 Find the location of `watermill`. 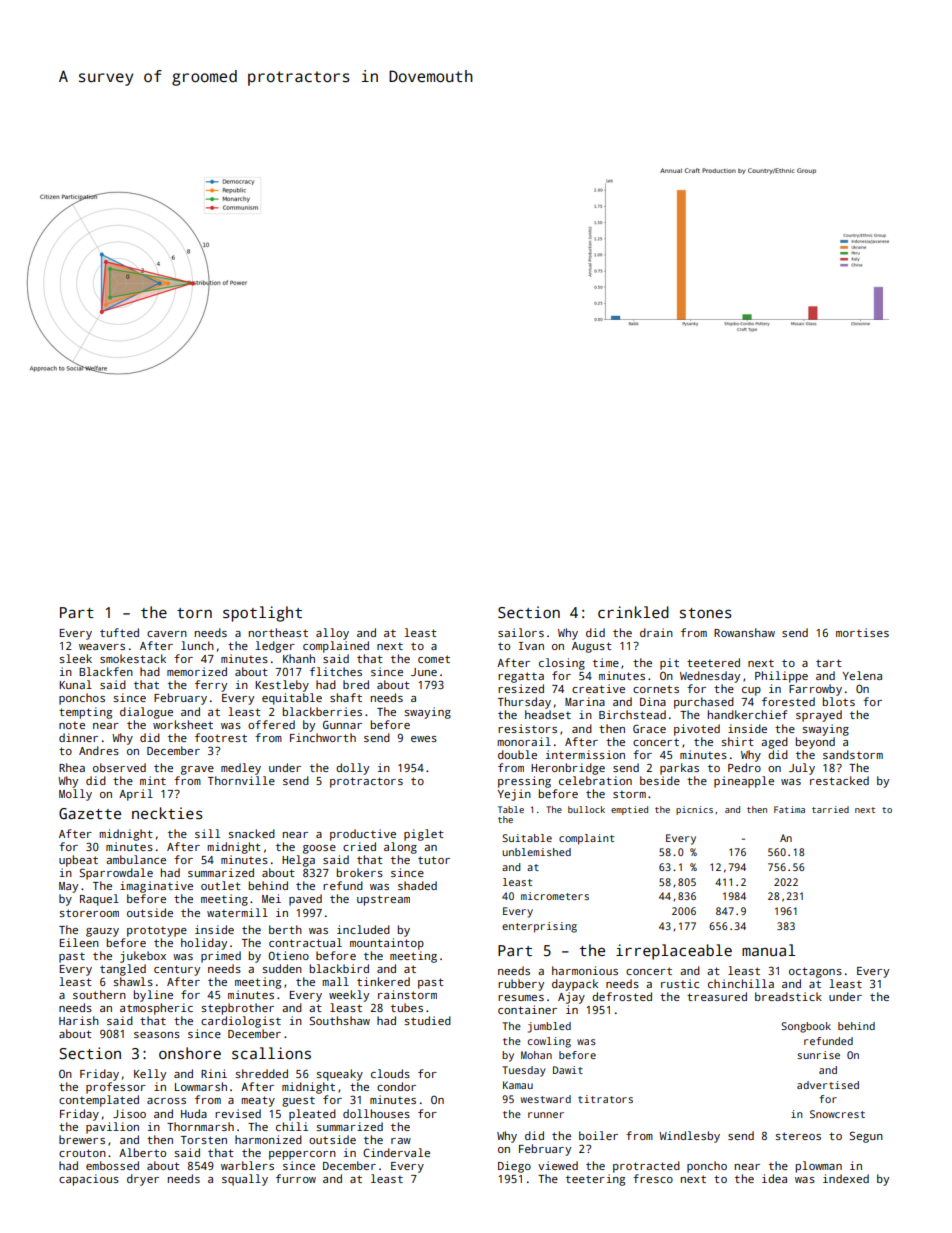

watermill is located at coordinates (237, 912).
